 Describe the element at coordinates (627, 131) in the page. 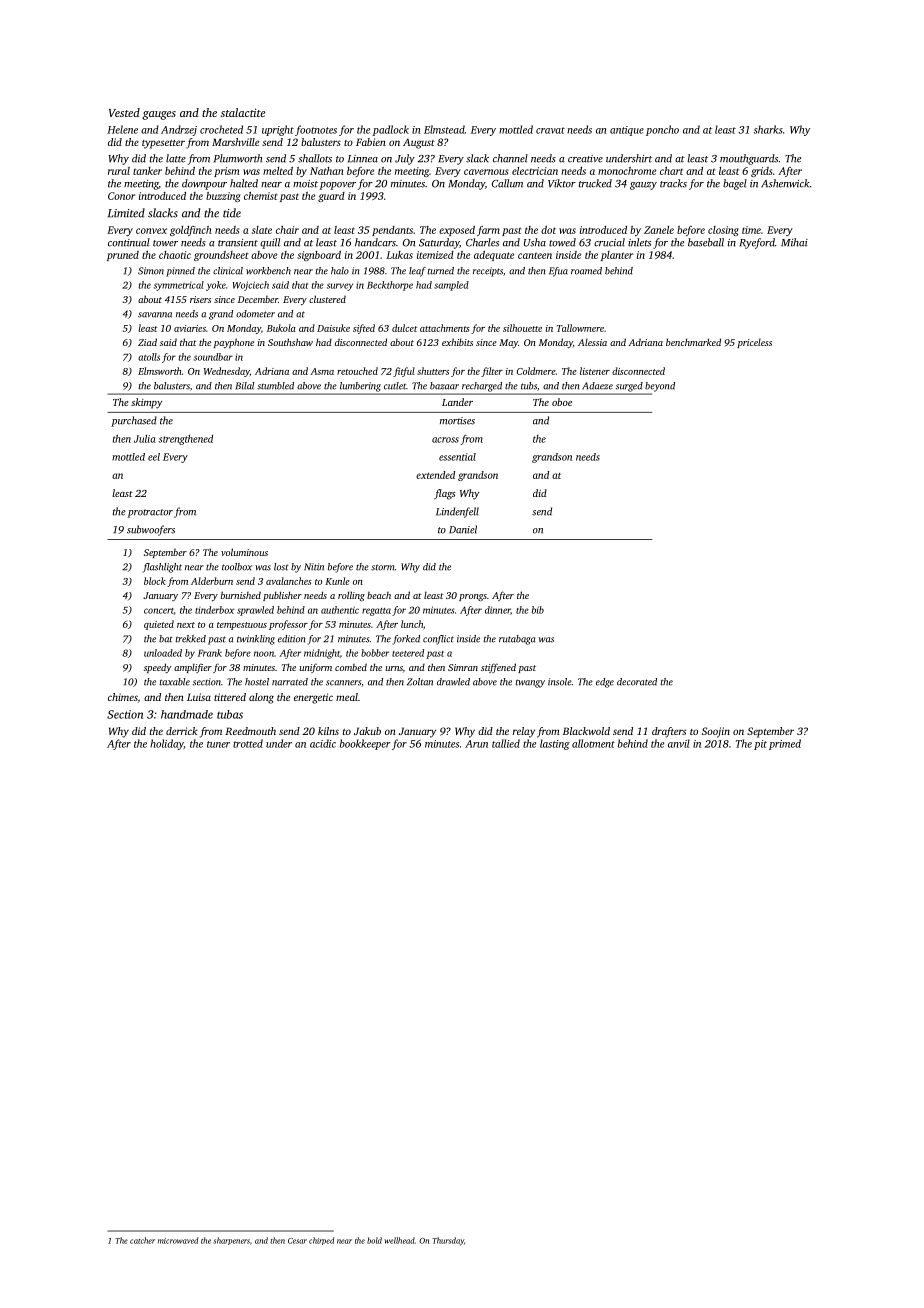

I see `antique` at that location.
